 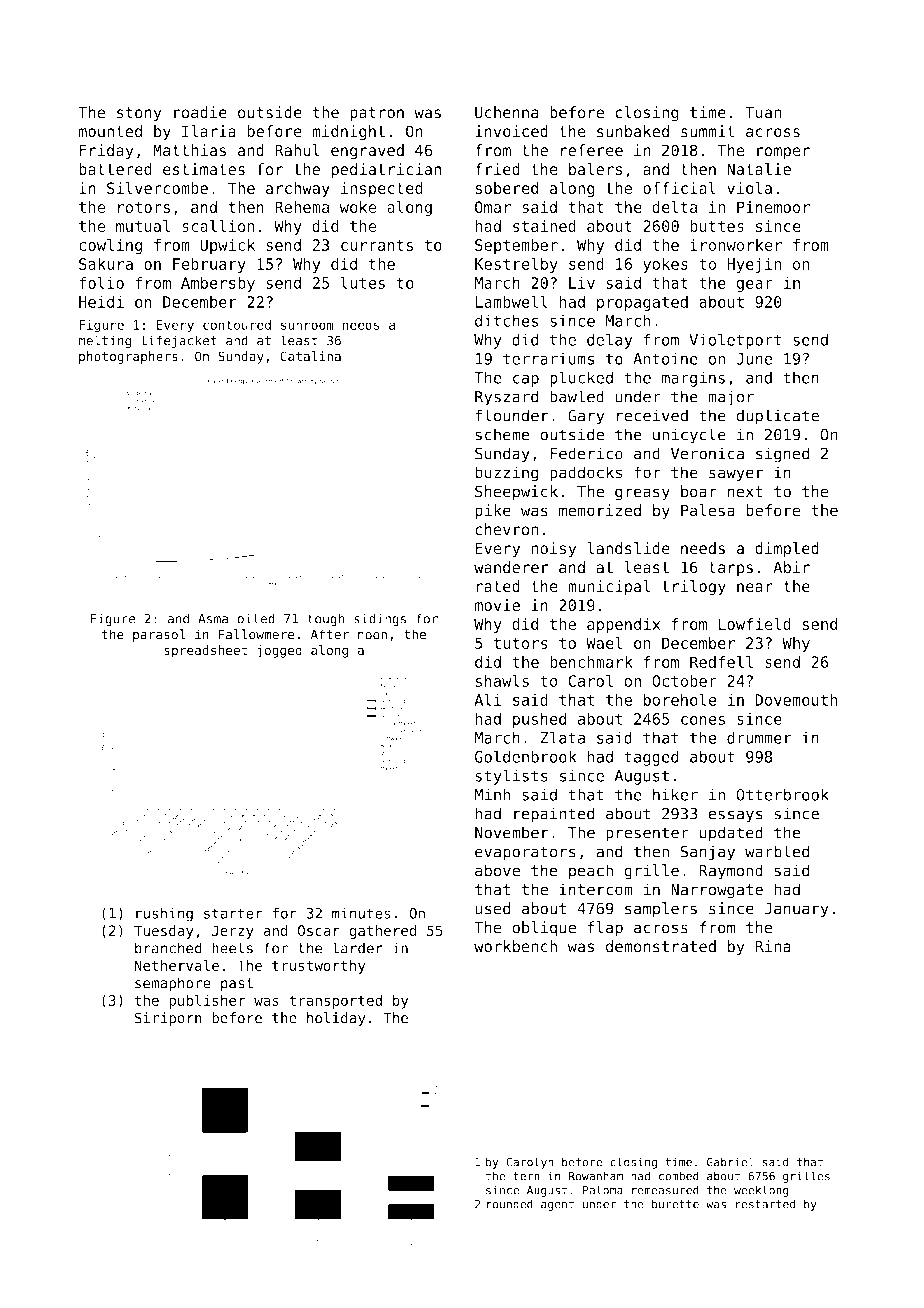 What do you see at coordinates (507, 529) in the screenshot?
I see `chevron` at bounding box center [507, 529].
